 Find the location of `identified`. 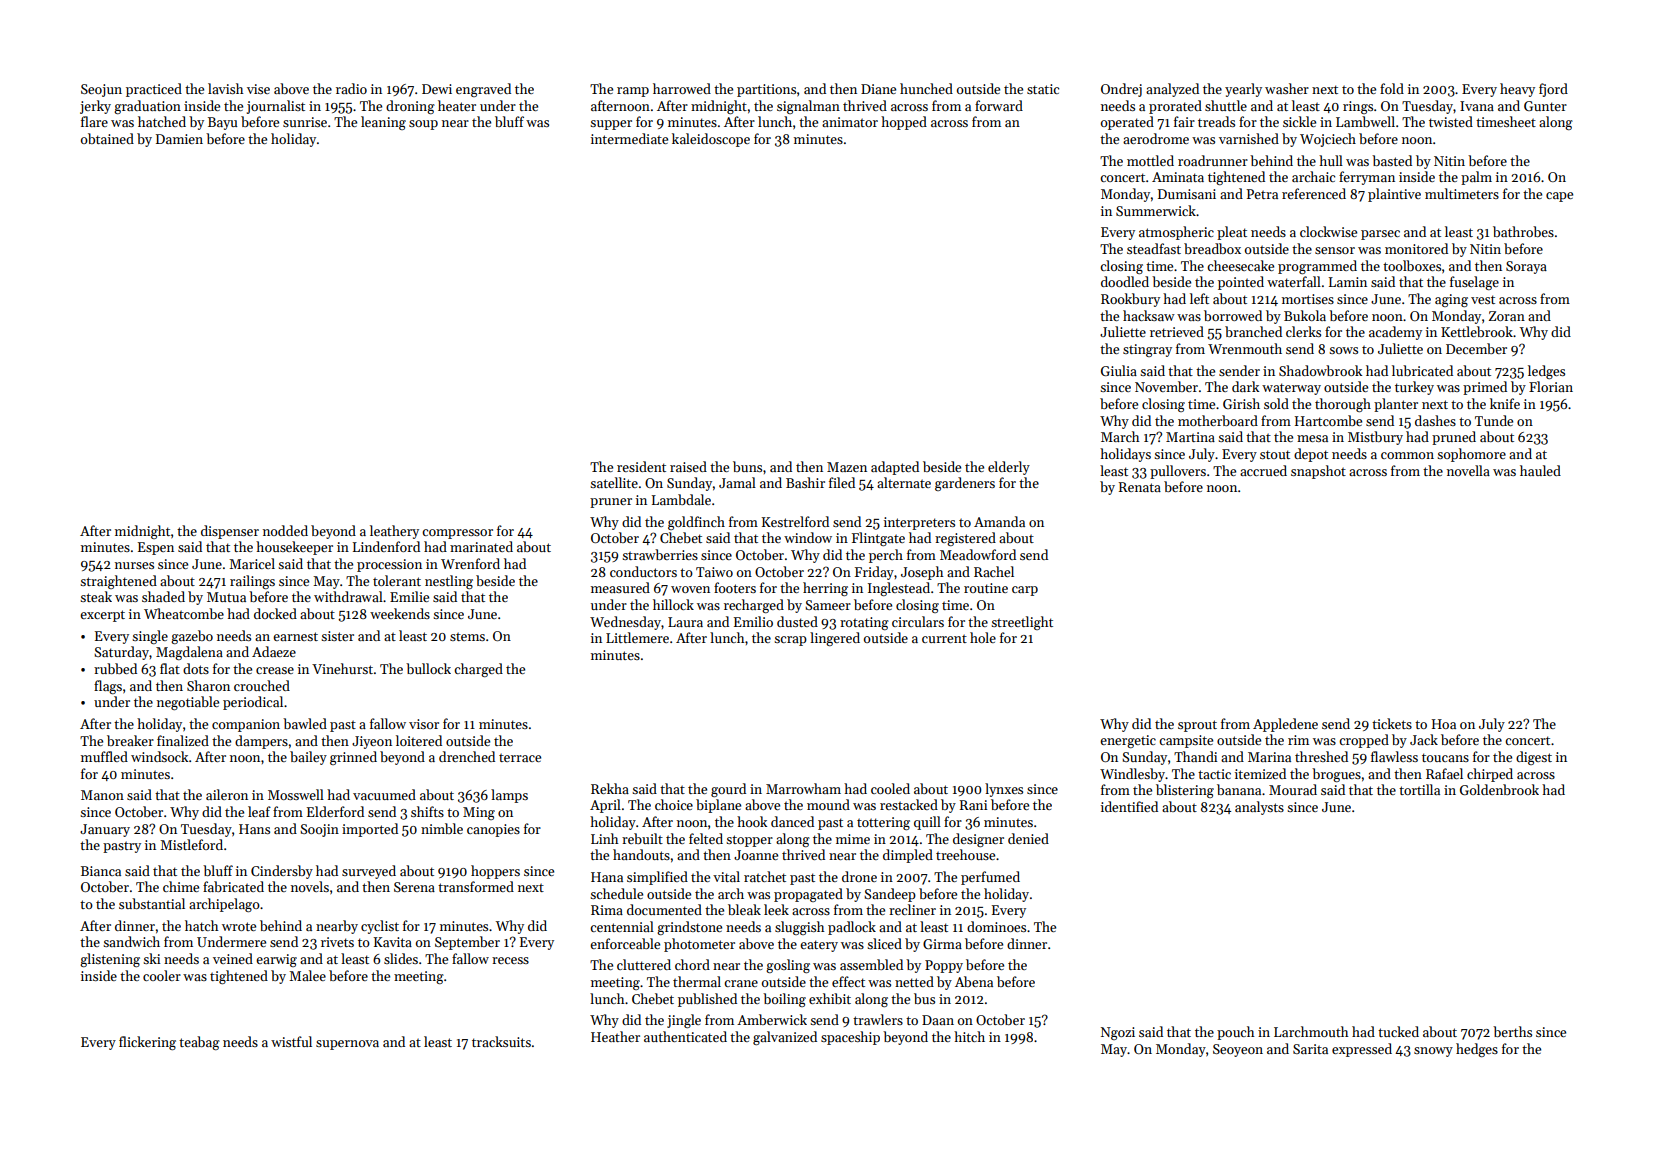

identified is located at coordinates (1129, 806).
